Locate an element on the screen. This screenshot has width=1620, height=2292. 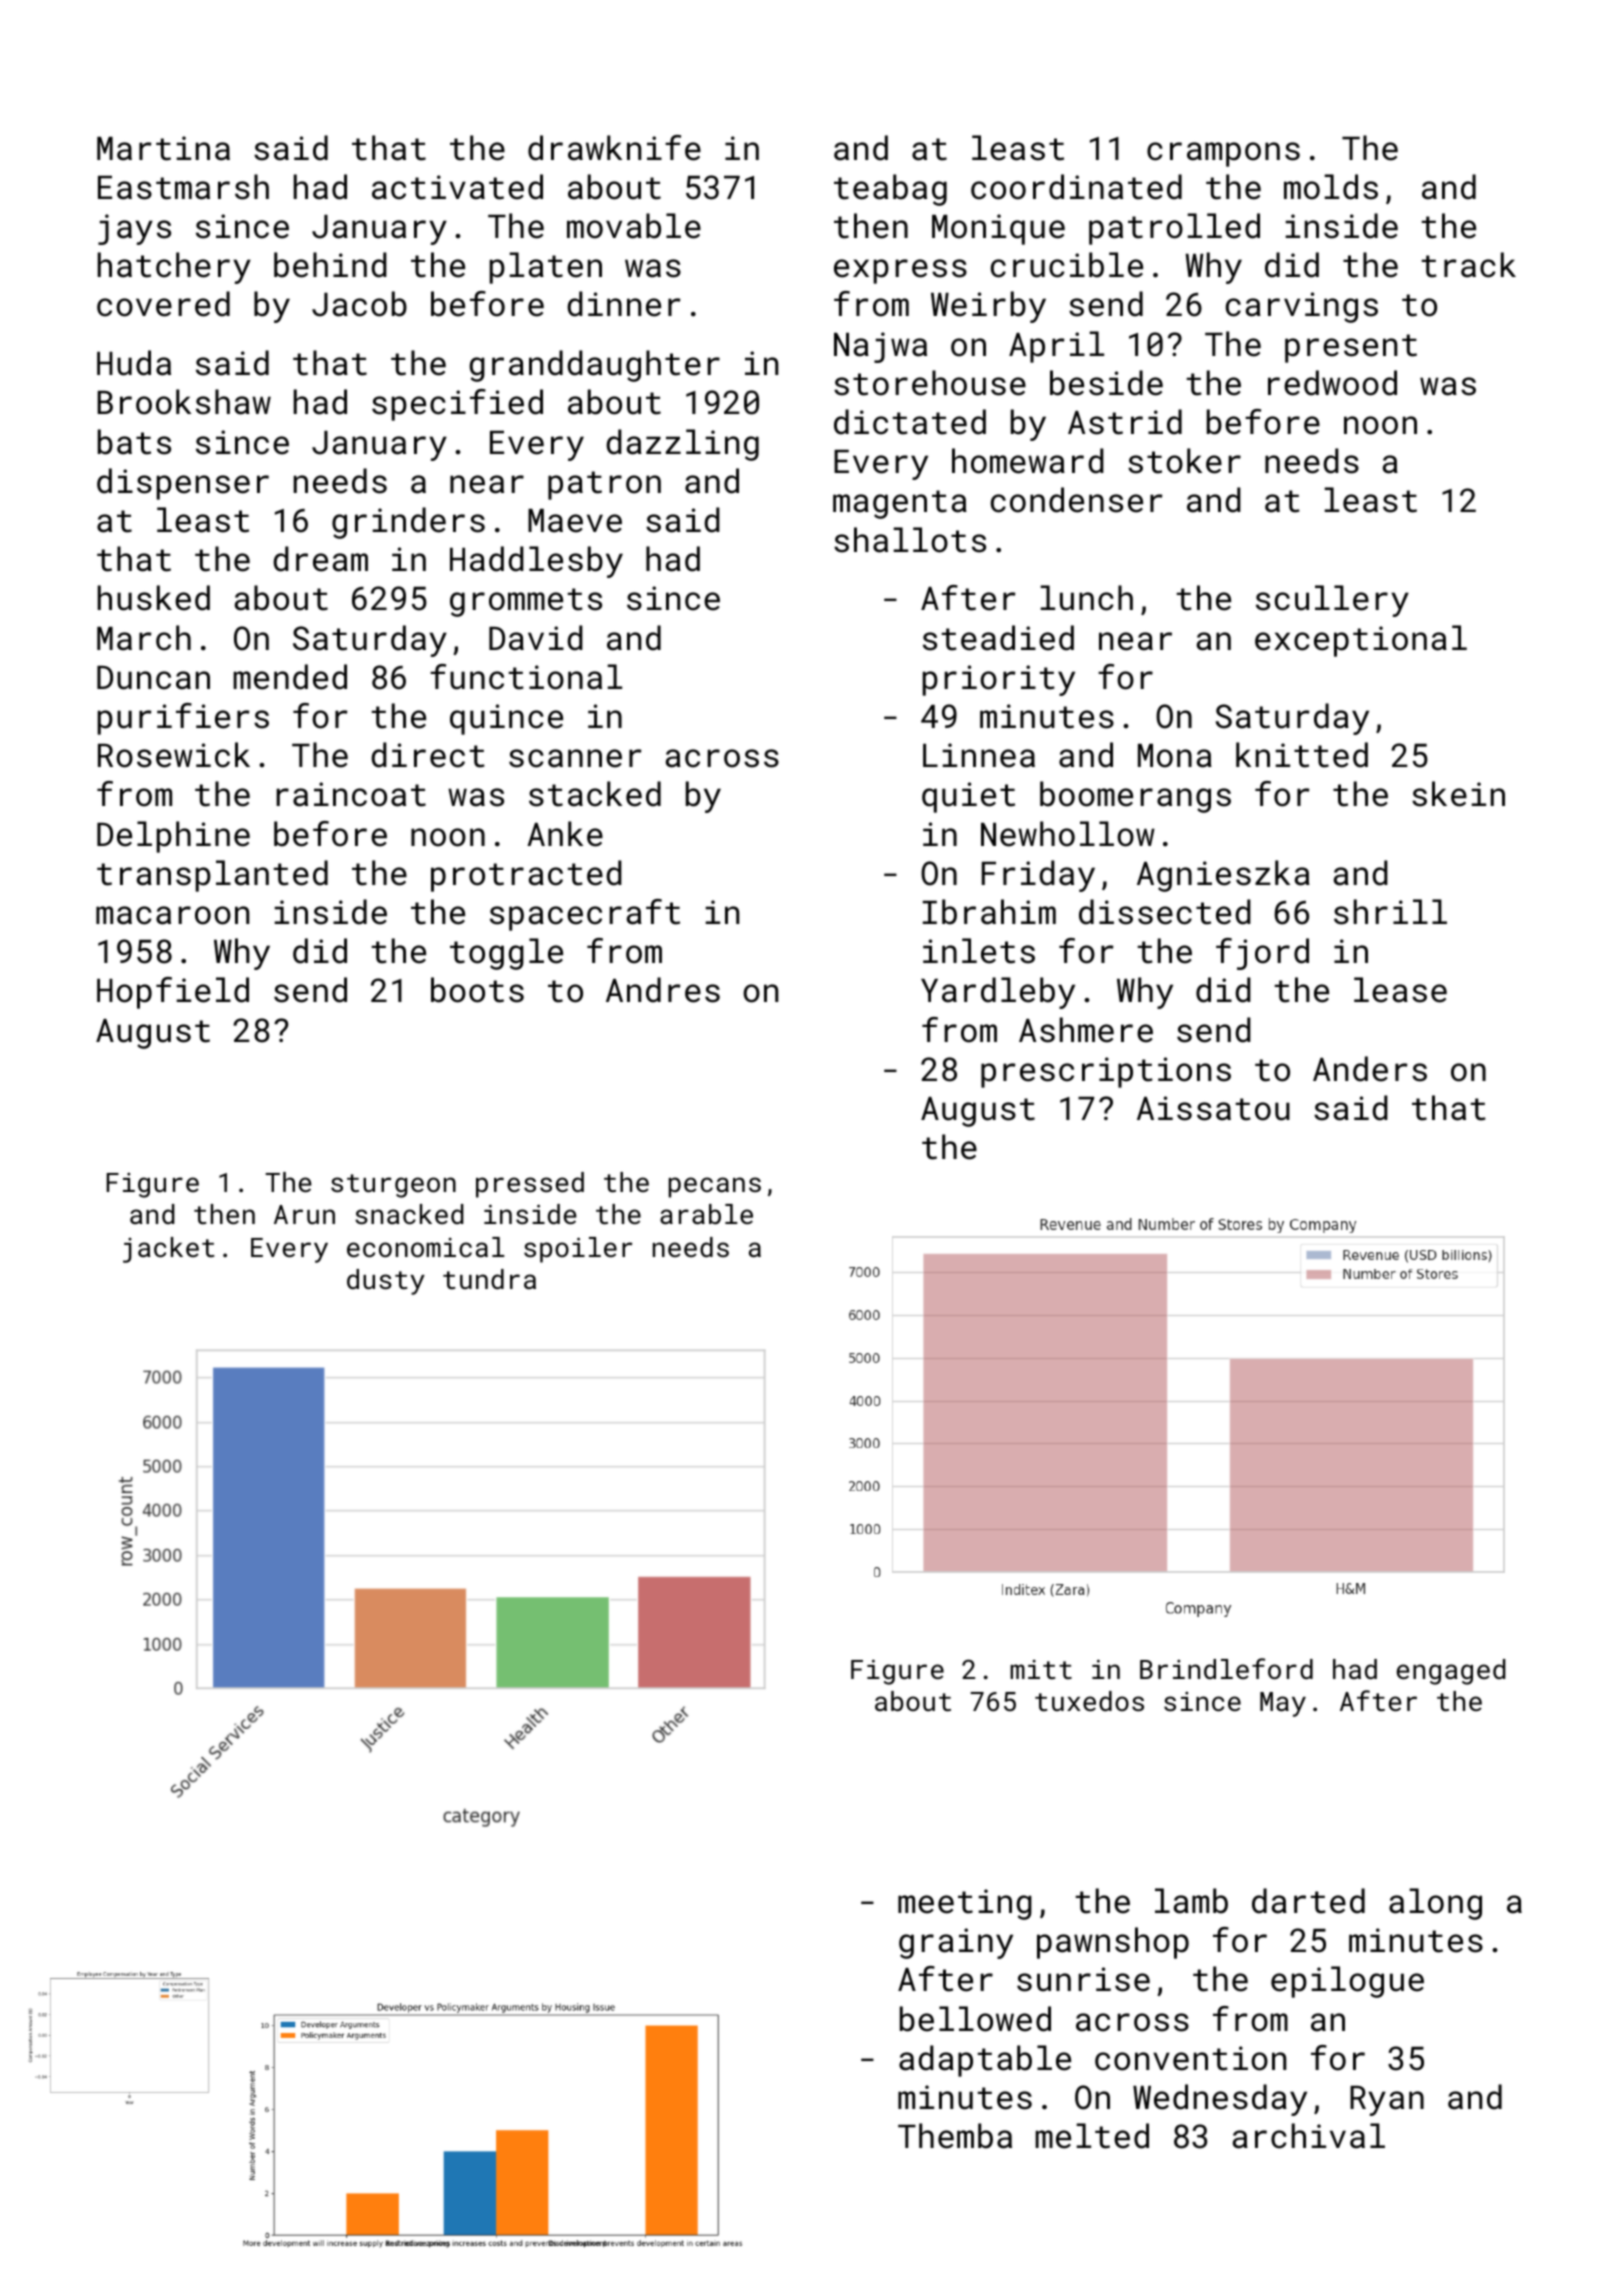
jacket is located at coordinates (168, 1250).
